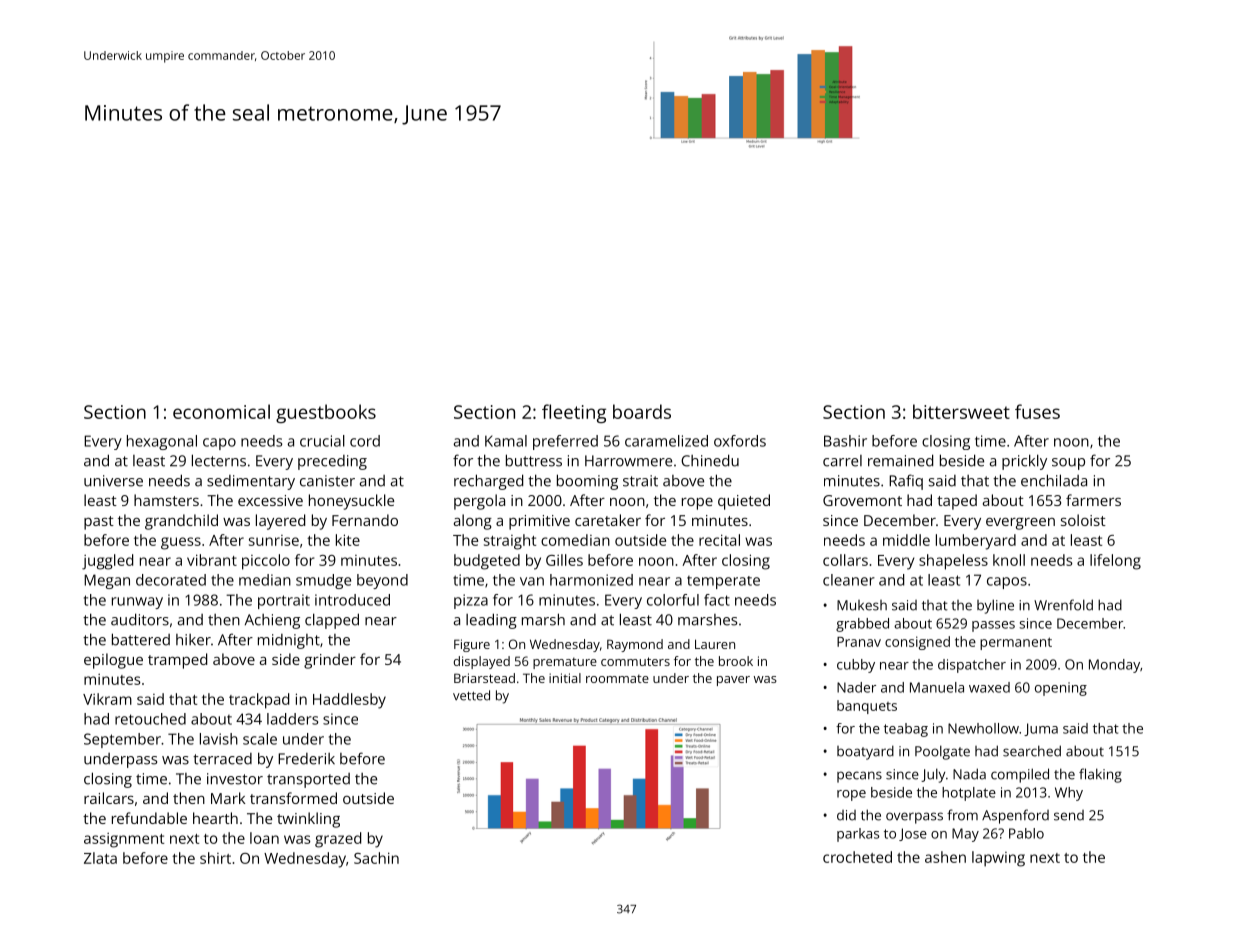 This screenshot has width=1233, height=952. I want to click on prickly, so click(1024, 462).
